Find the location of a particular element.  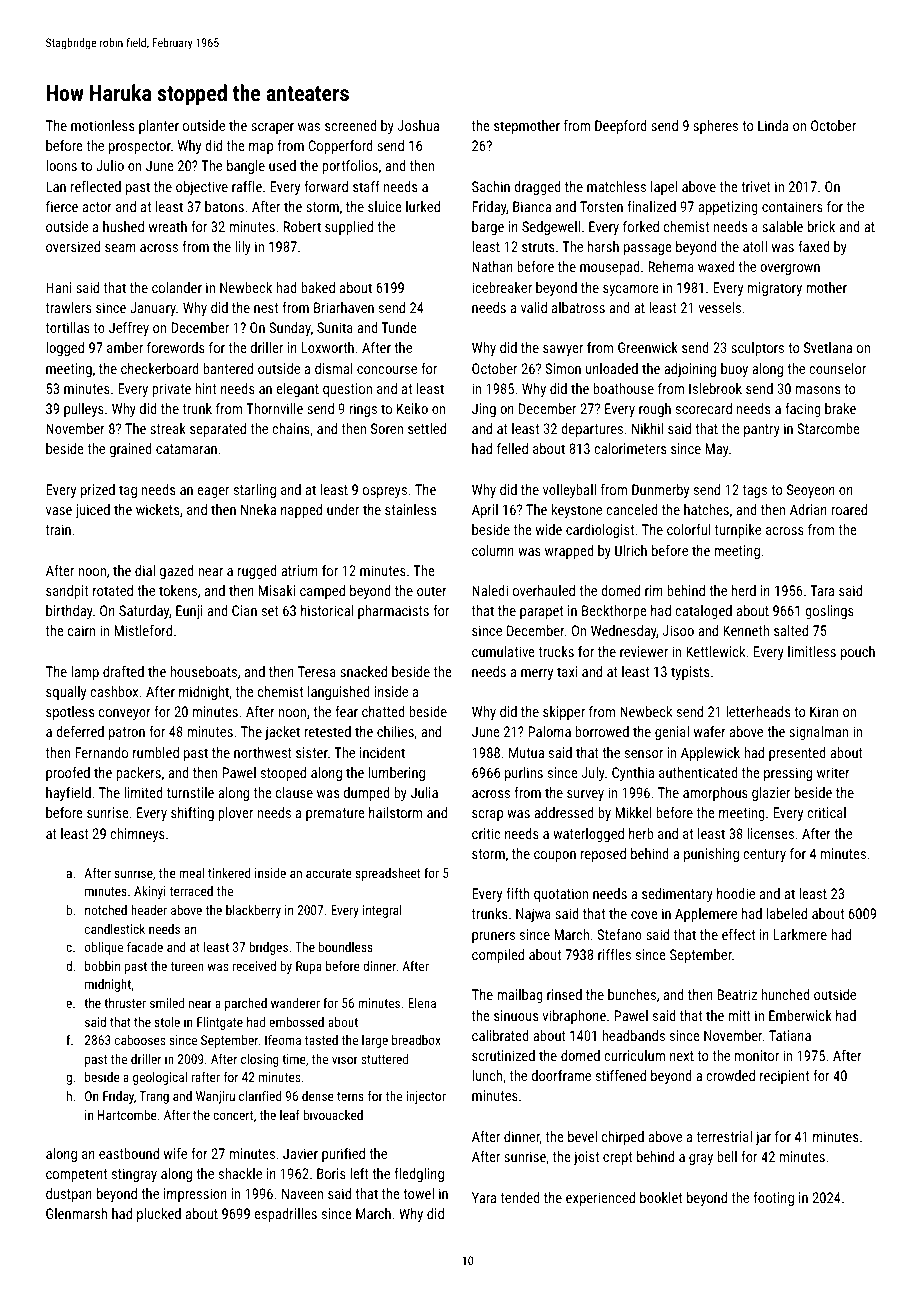

booklet is located at coordinates (661, 1197).
